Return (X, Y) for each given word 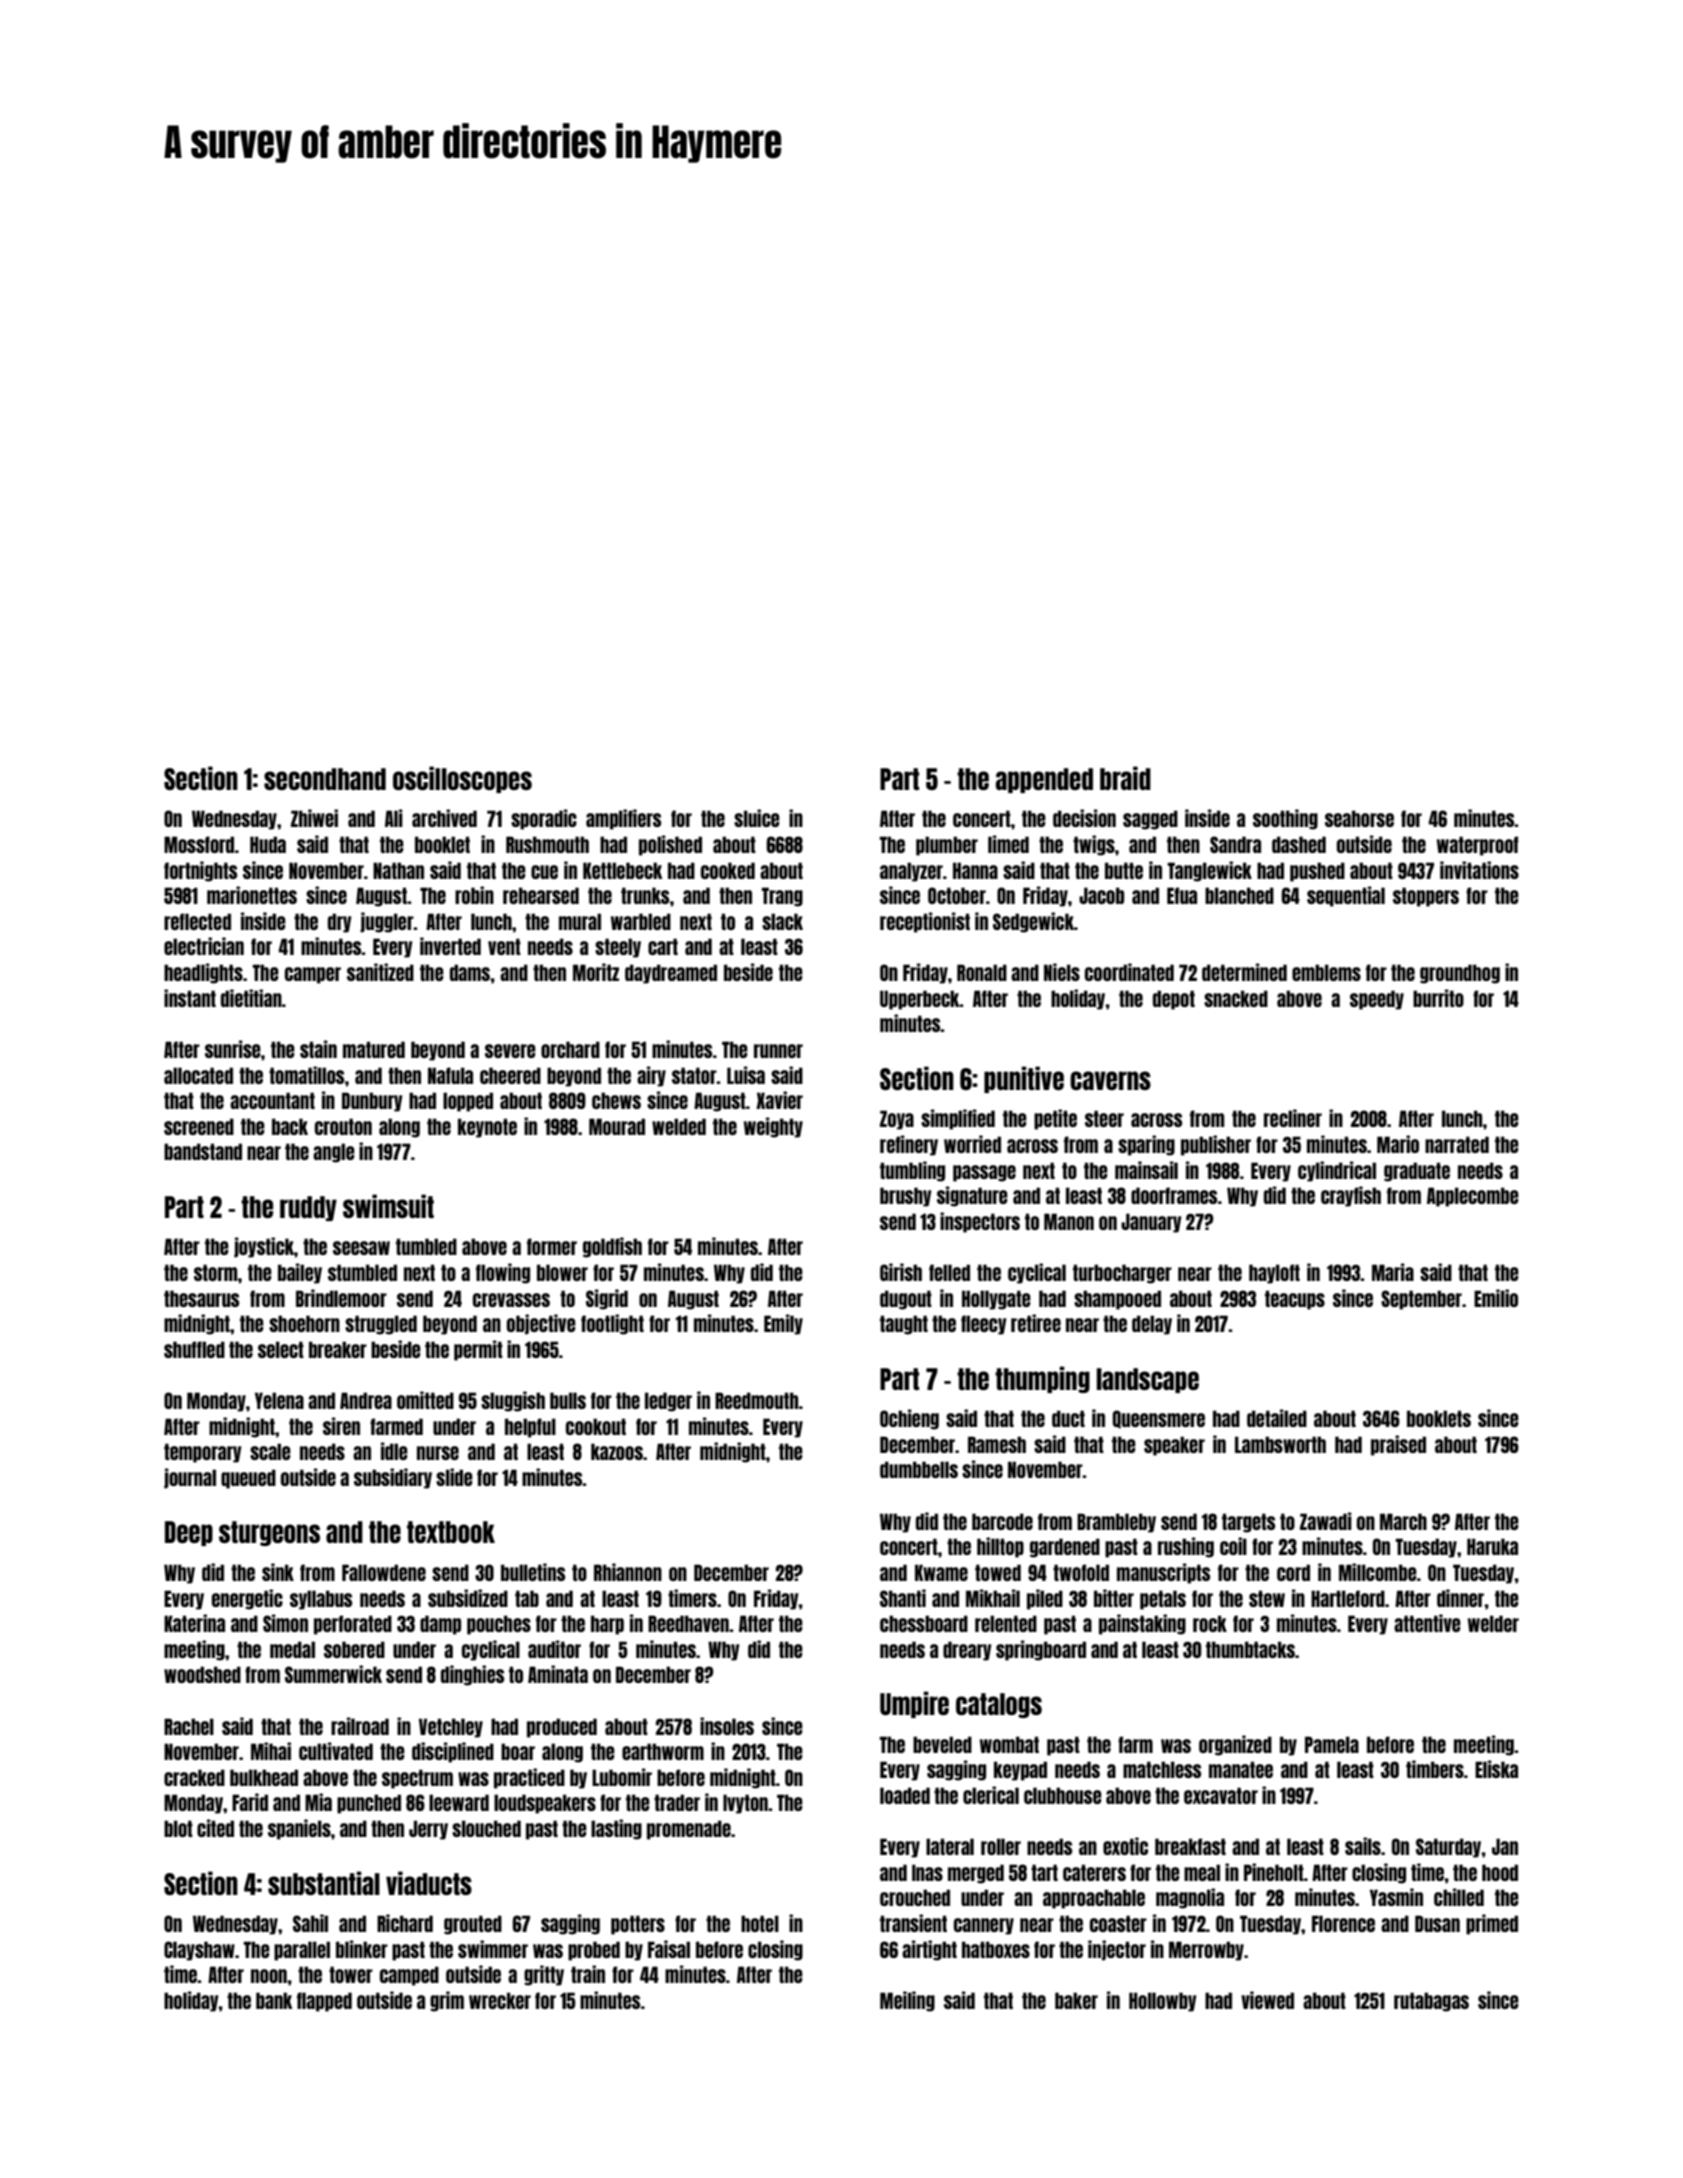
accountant (272, 1100)
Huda (268, 844)
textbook (451, 1532)
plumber (947, 846)
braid (1125, 778)
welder (1493, 1623)
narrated (1457, 1144)
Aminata (558, 1674)
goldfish (612, 1247)
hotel (760, 1923)
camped (409, 1976)
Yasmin (1396, 1897)
